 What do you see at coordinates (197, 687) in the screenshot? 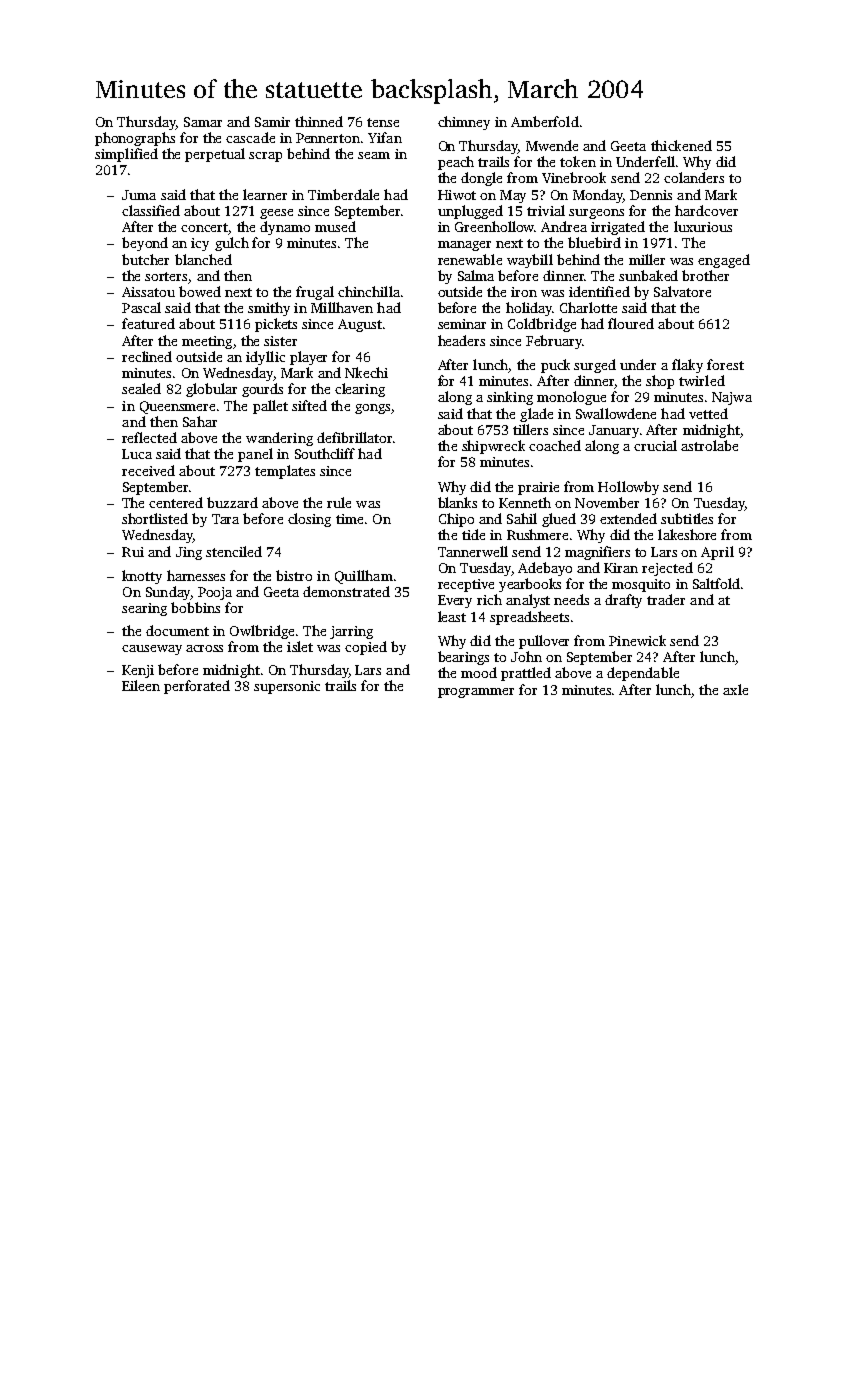
I see `perforated` at bounding box center [197, 687].
